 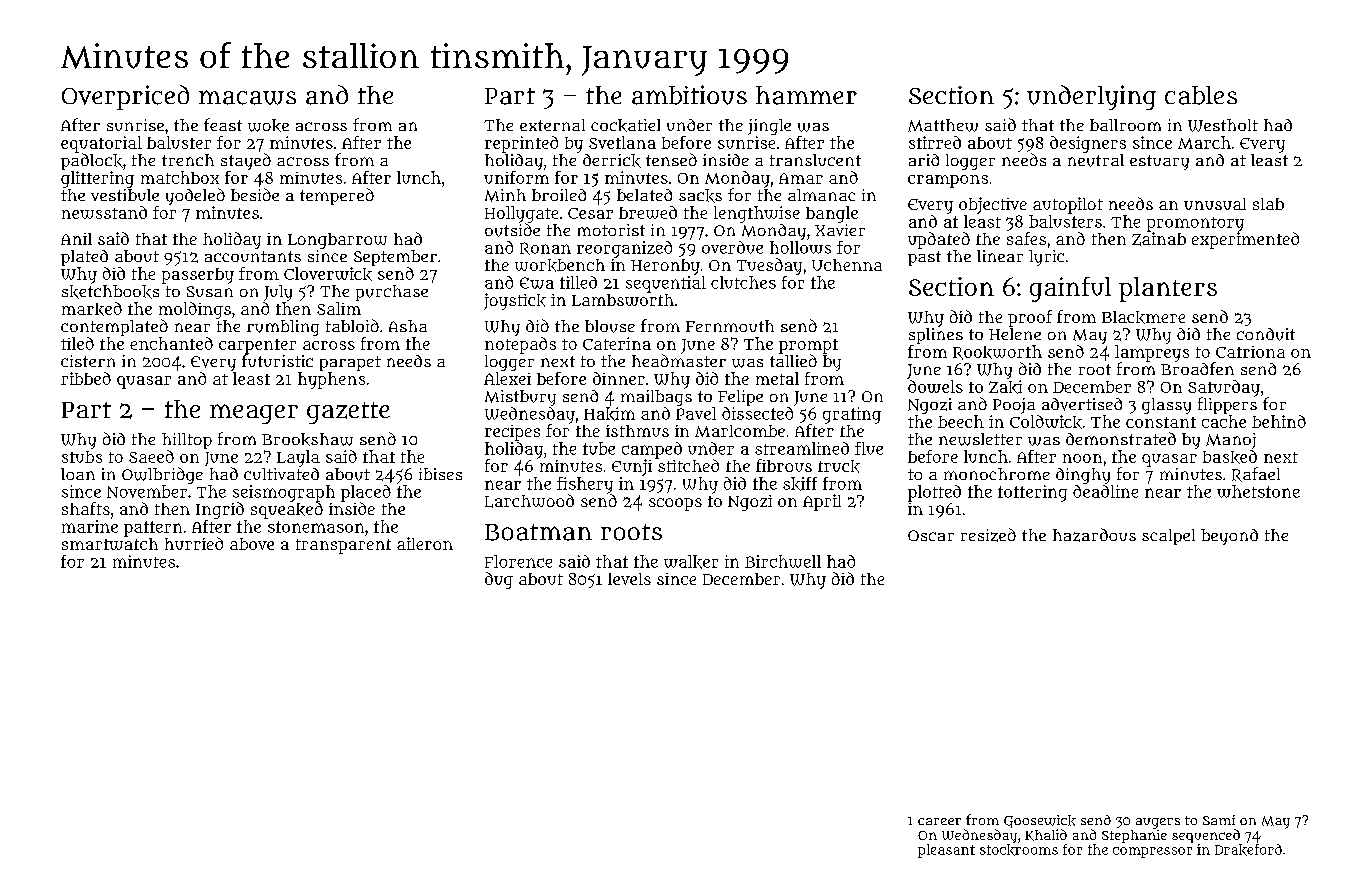 I want to click on scalpel, so click(x=1168, y=537).
